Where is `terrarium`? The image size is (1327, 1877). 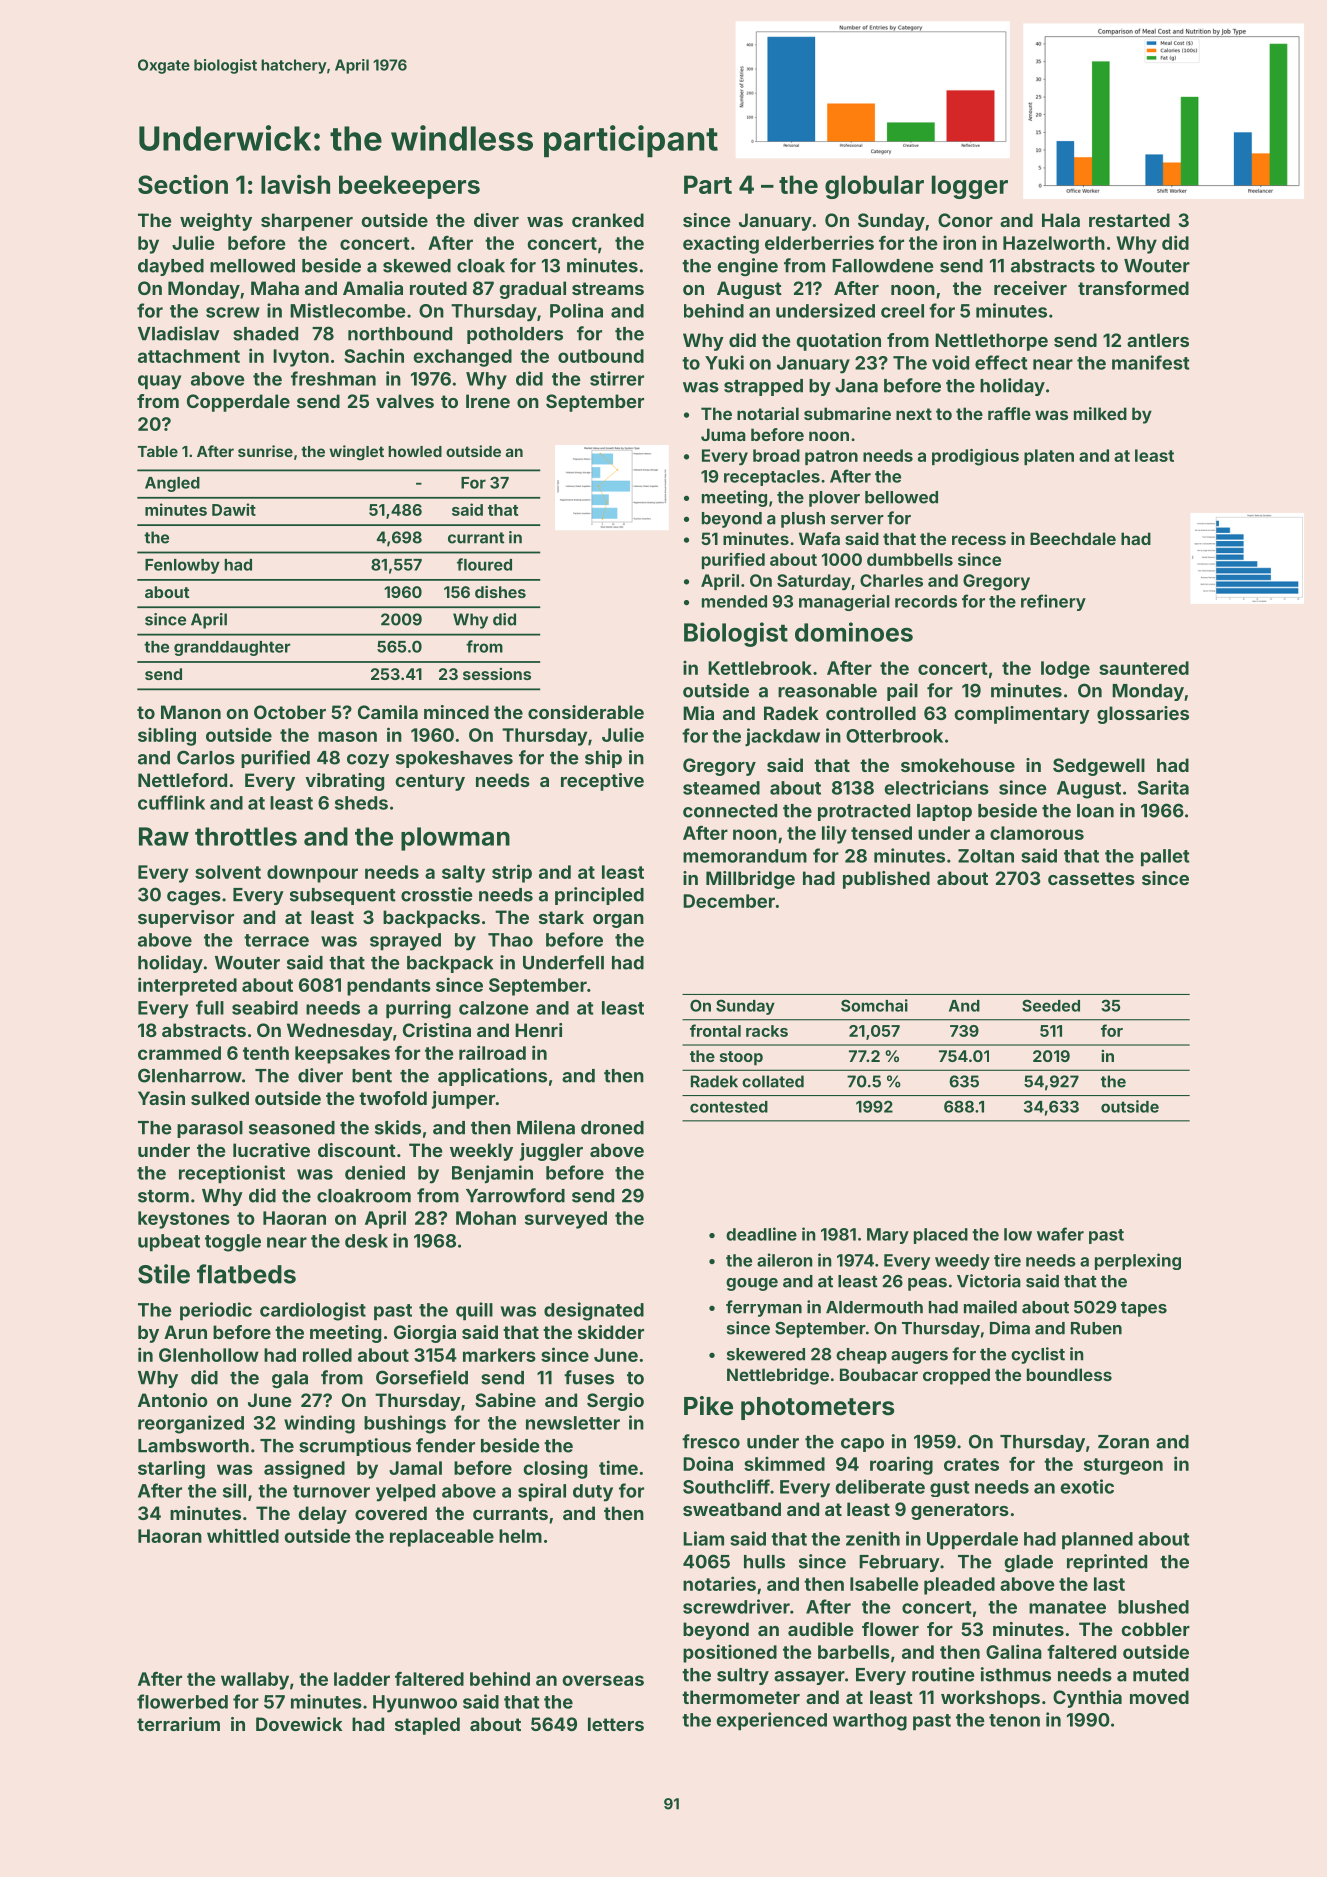 terrarium is located at coordinates (178, 1724).
